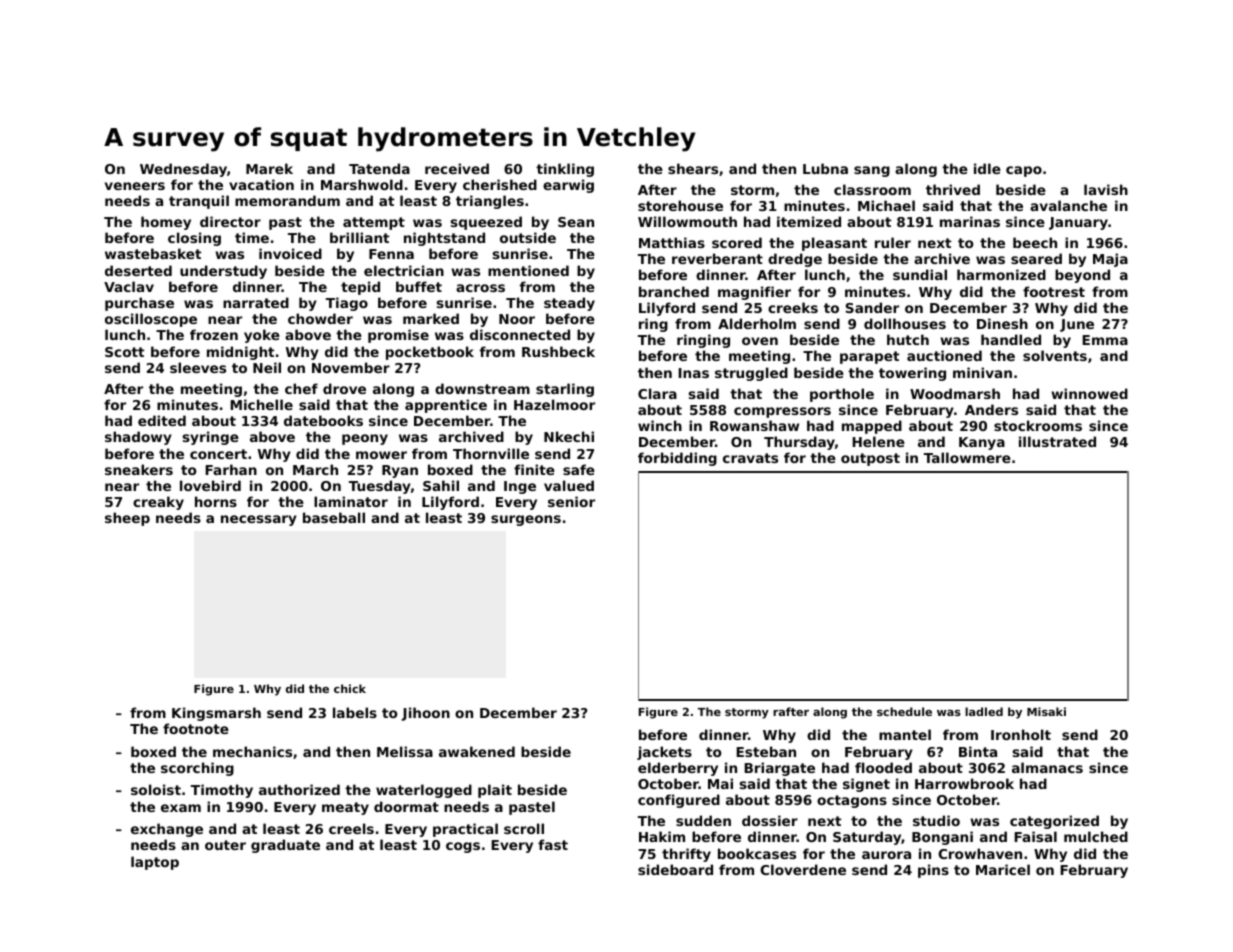  I want to click on forbidding, so click(677, 459).
